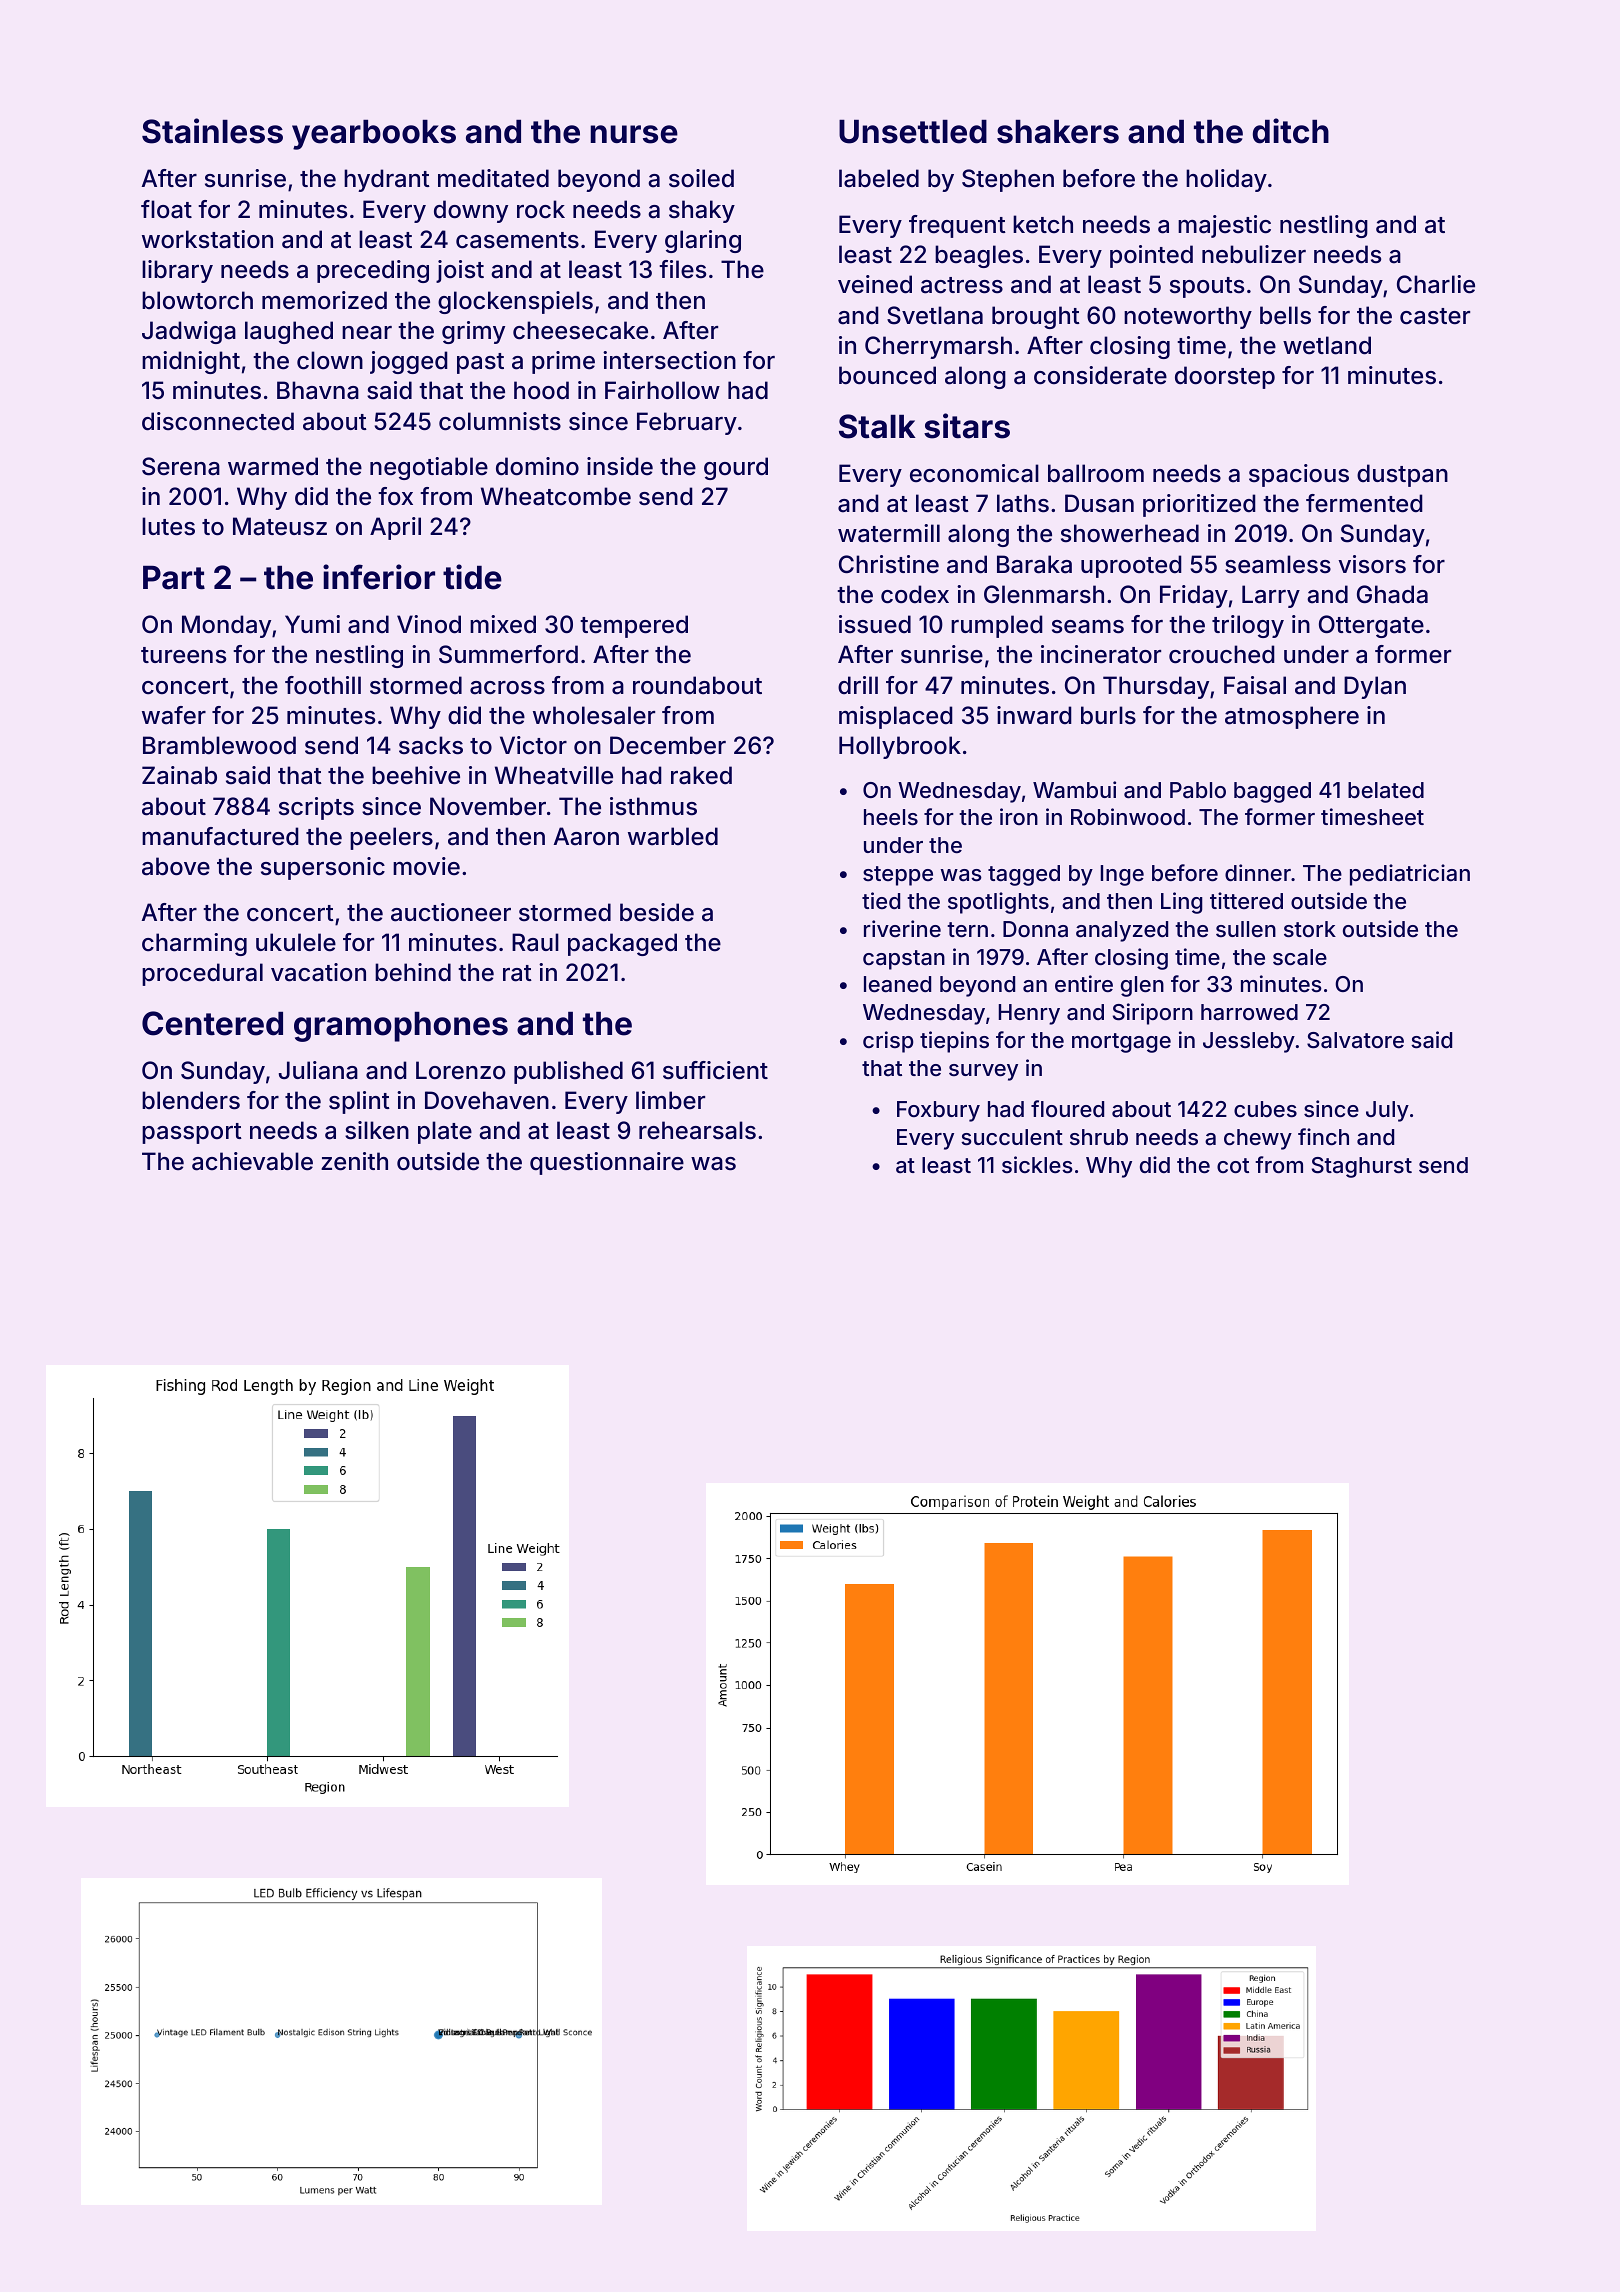 This screenshot has height=2292, width=1620. What do you see at coordinates (212, 131) in the screenshot?
I see `Stainless` at bounding box center [212, 131].
